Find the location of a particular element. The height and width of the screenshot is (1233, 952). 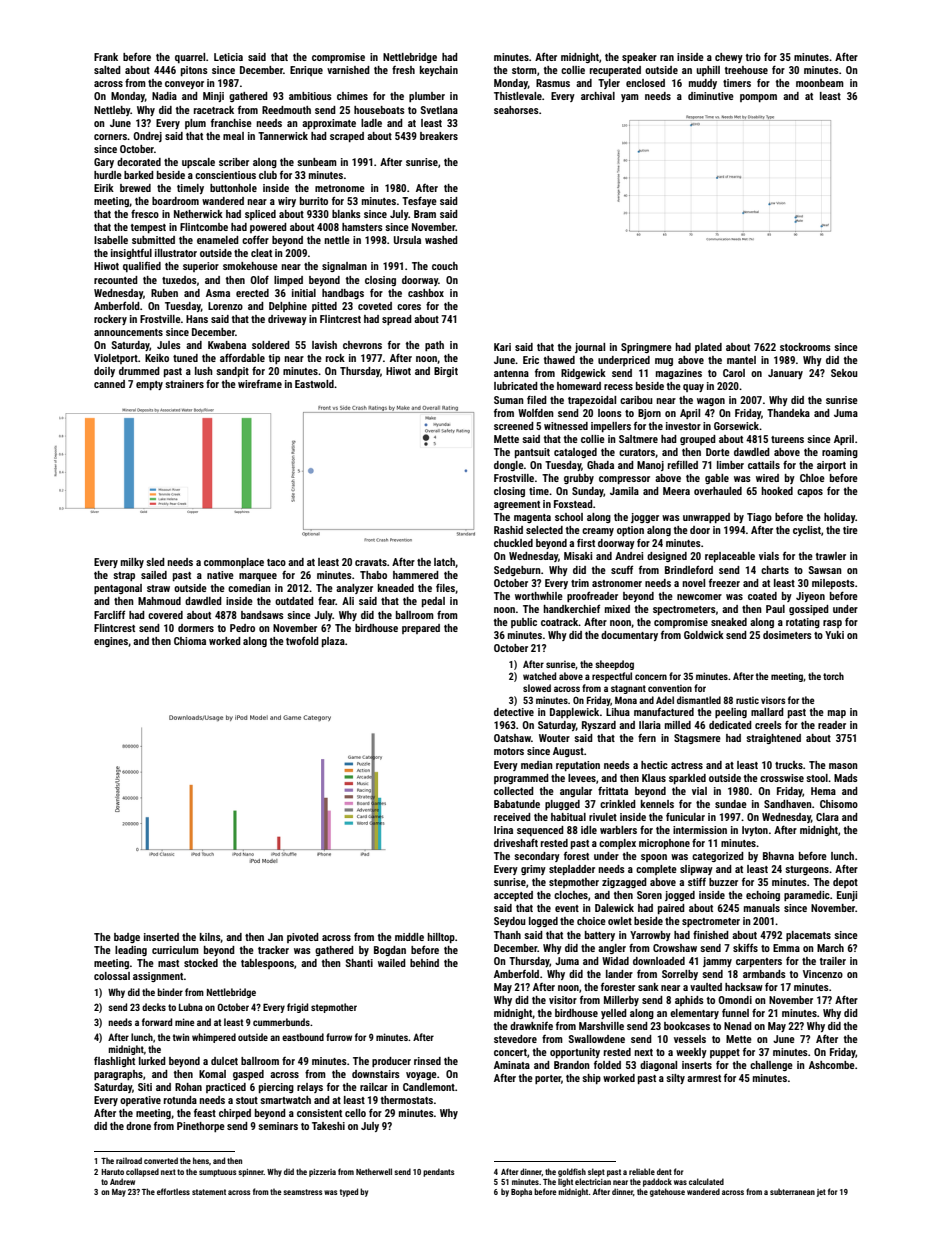

cores is located at coordinates (409, 307).
